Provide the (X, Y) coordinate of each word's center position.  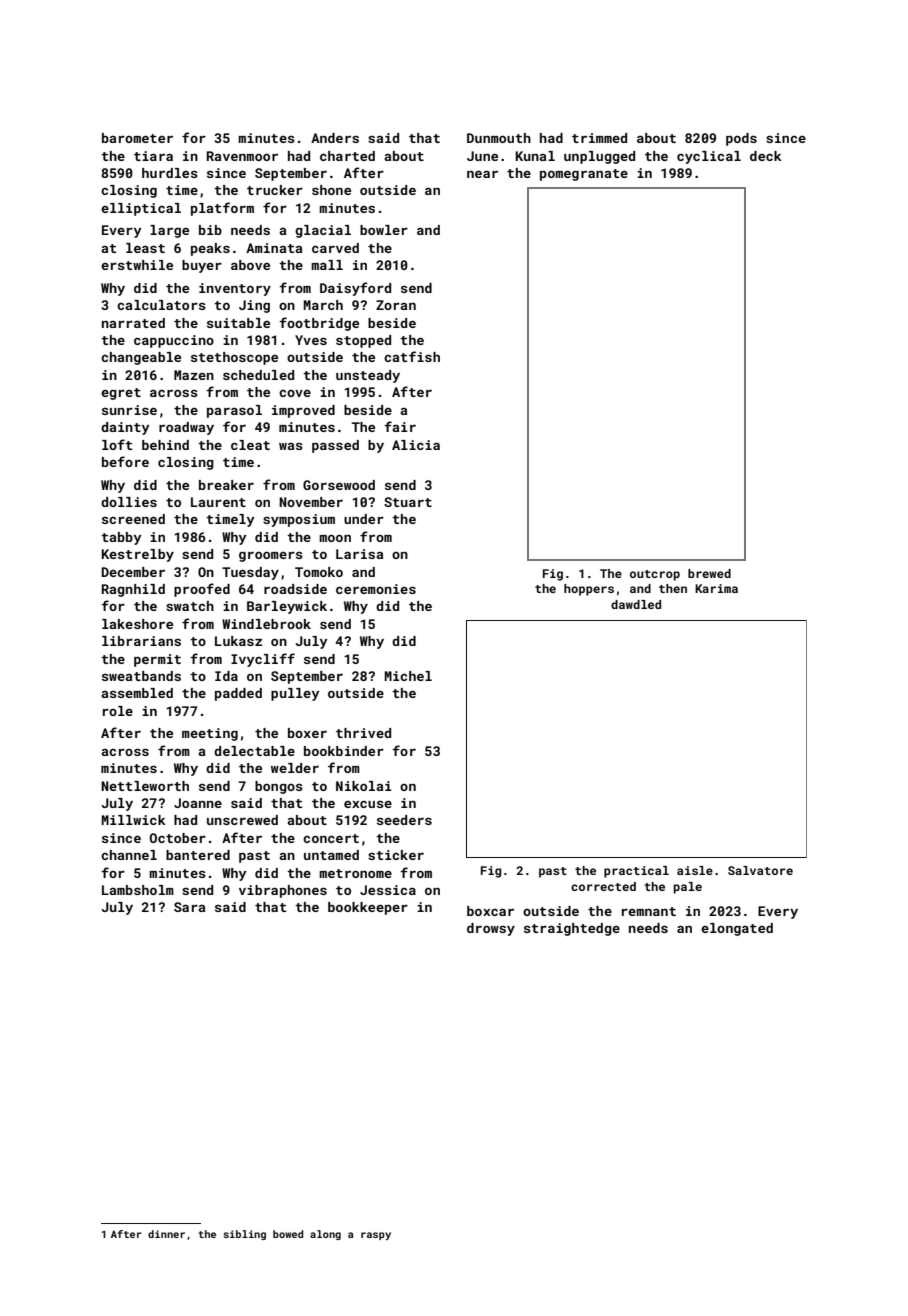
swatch (190, 606)
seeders (404, 820)
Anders (335, 138)
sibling (244, 1235)
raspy (376, 1236)
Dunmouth (499, 138)
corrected (603, 886)
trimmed (599, 138)
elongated (737, 929)
